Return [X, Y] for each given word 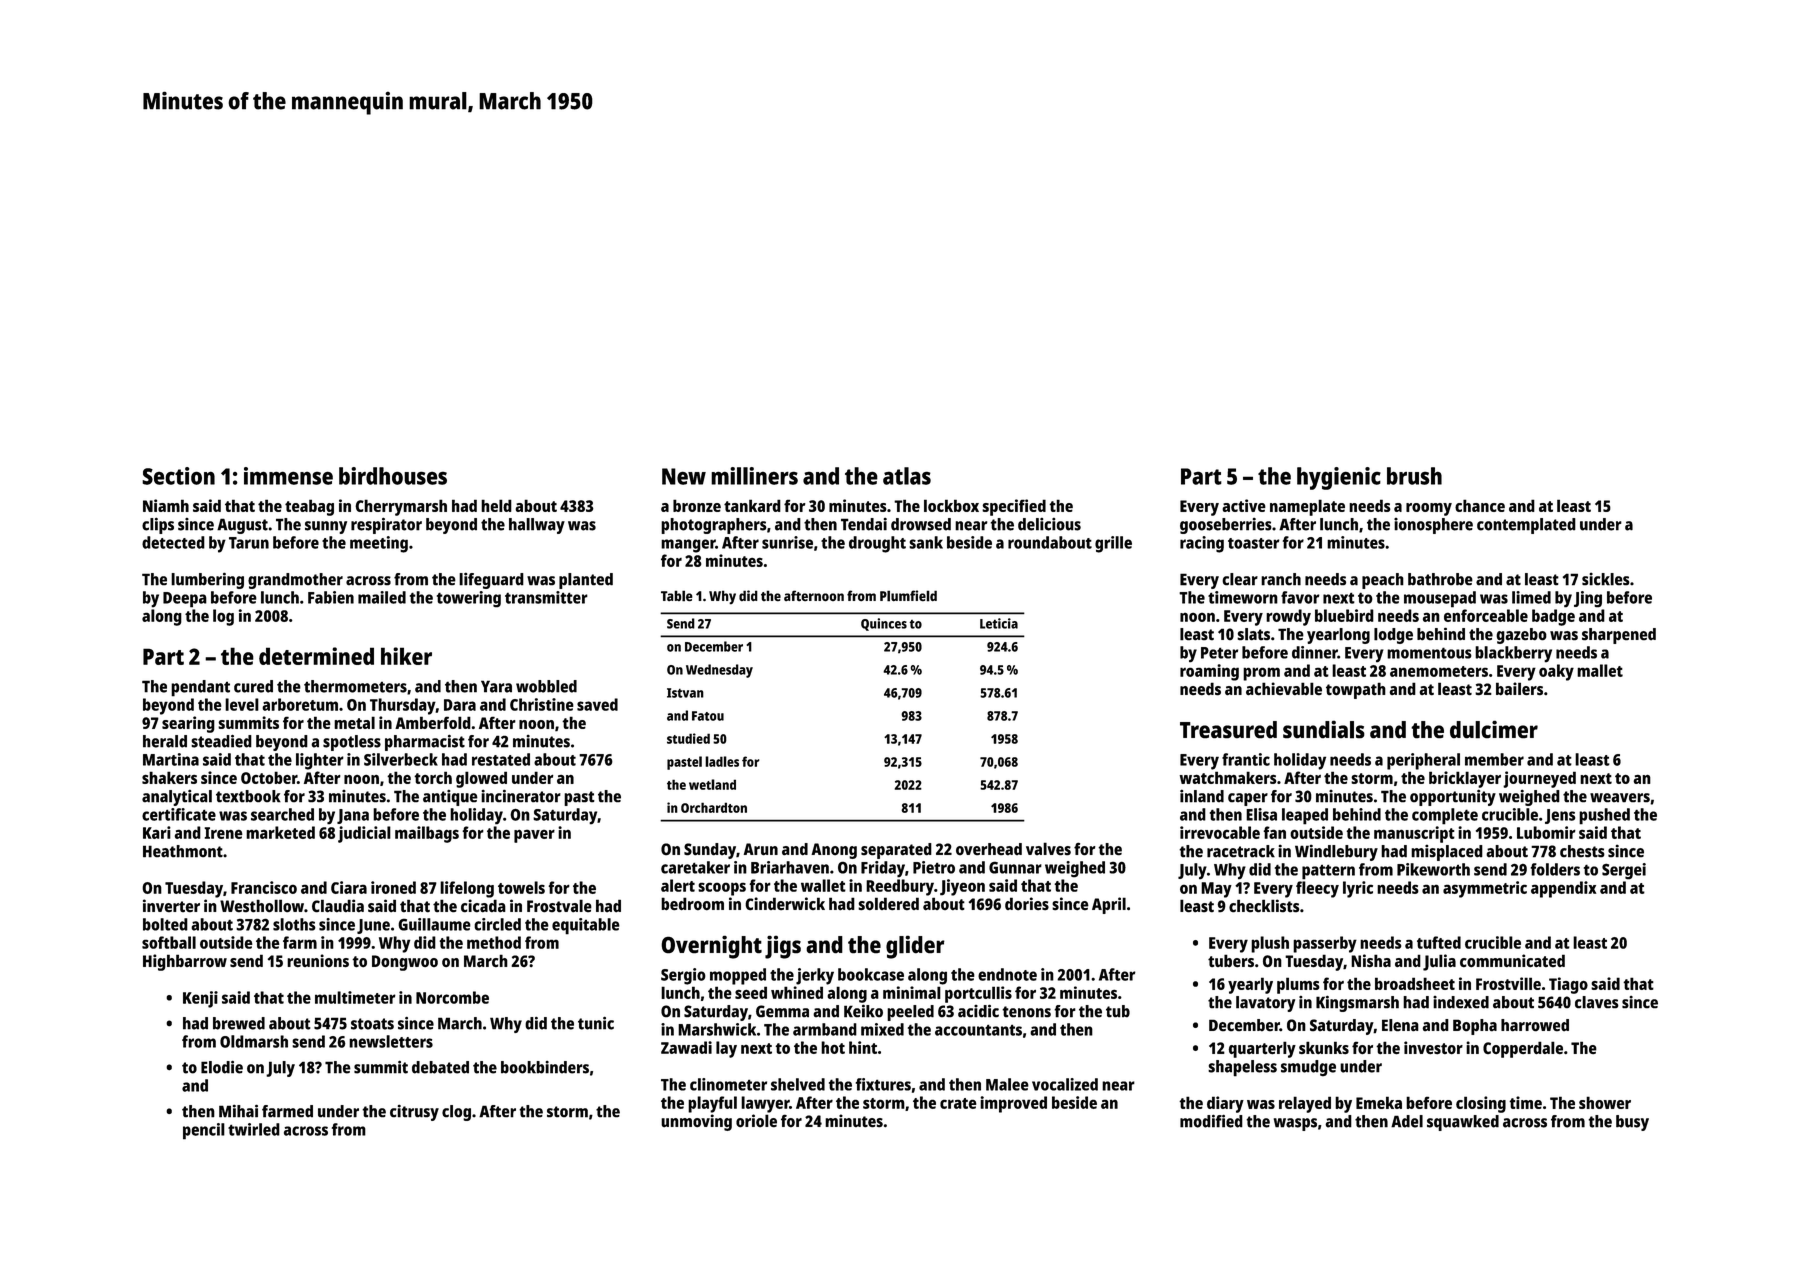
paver [534, 836]
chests [1582, 851]
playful [712, 1104]
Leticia [999, 623]
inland [1202, 796]
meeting [379, 544]
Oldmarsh [254, 1041]
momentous [1429, 653]
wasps [1295, 1124]
